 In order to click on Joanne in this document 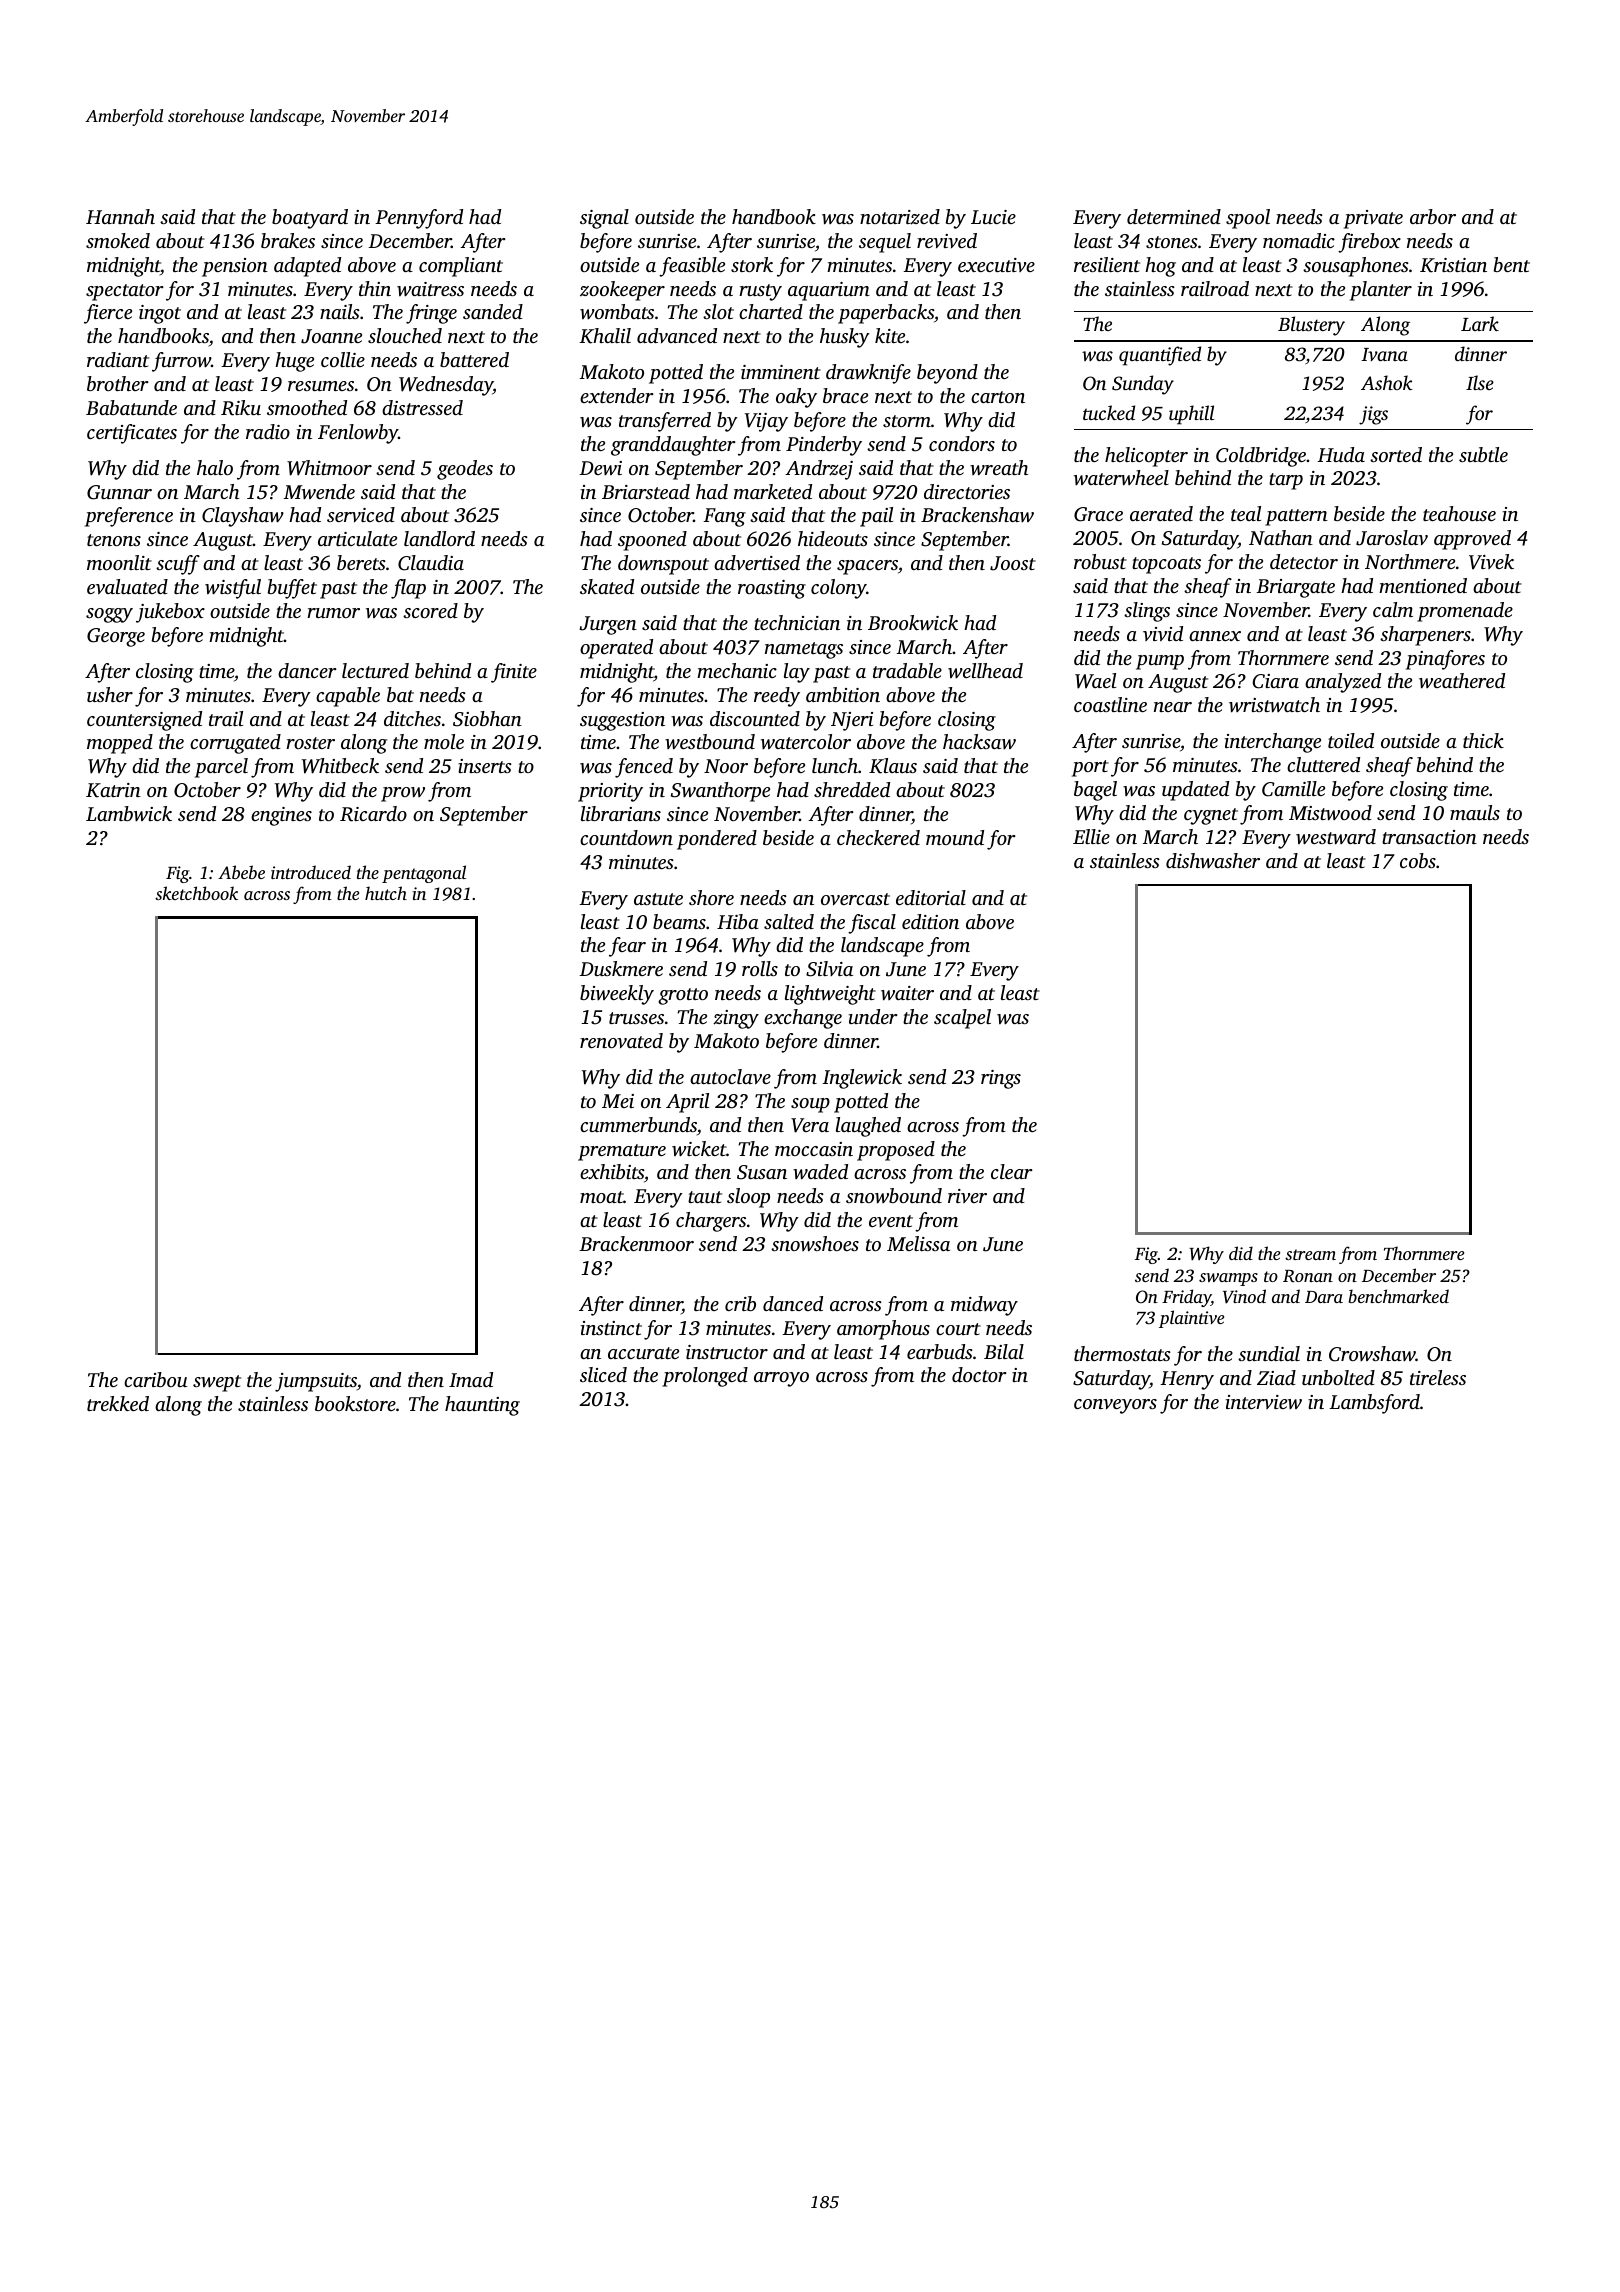, I will do `click(331, 336)`.
